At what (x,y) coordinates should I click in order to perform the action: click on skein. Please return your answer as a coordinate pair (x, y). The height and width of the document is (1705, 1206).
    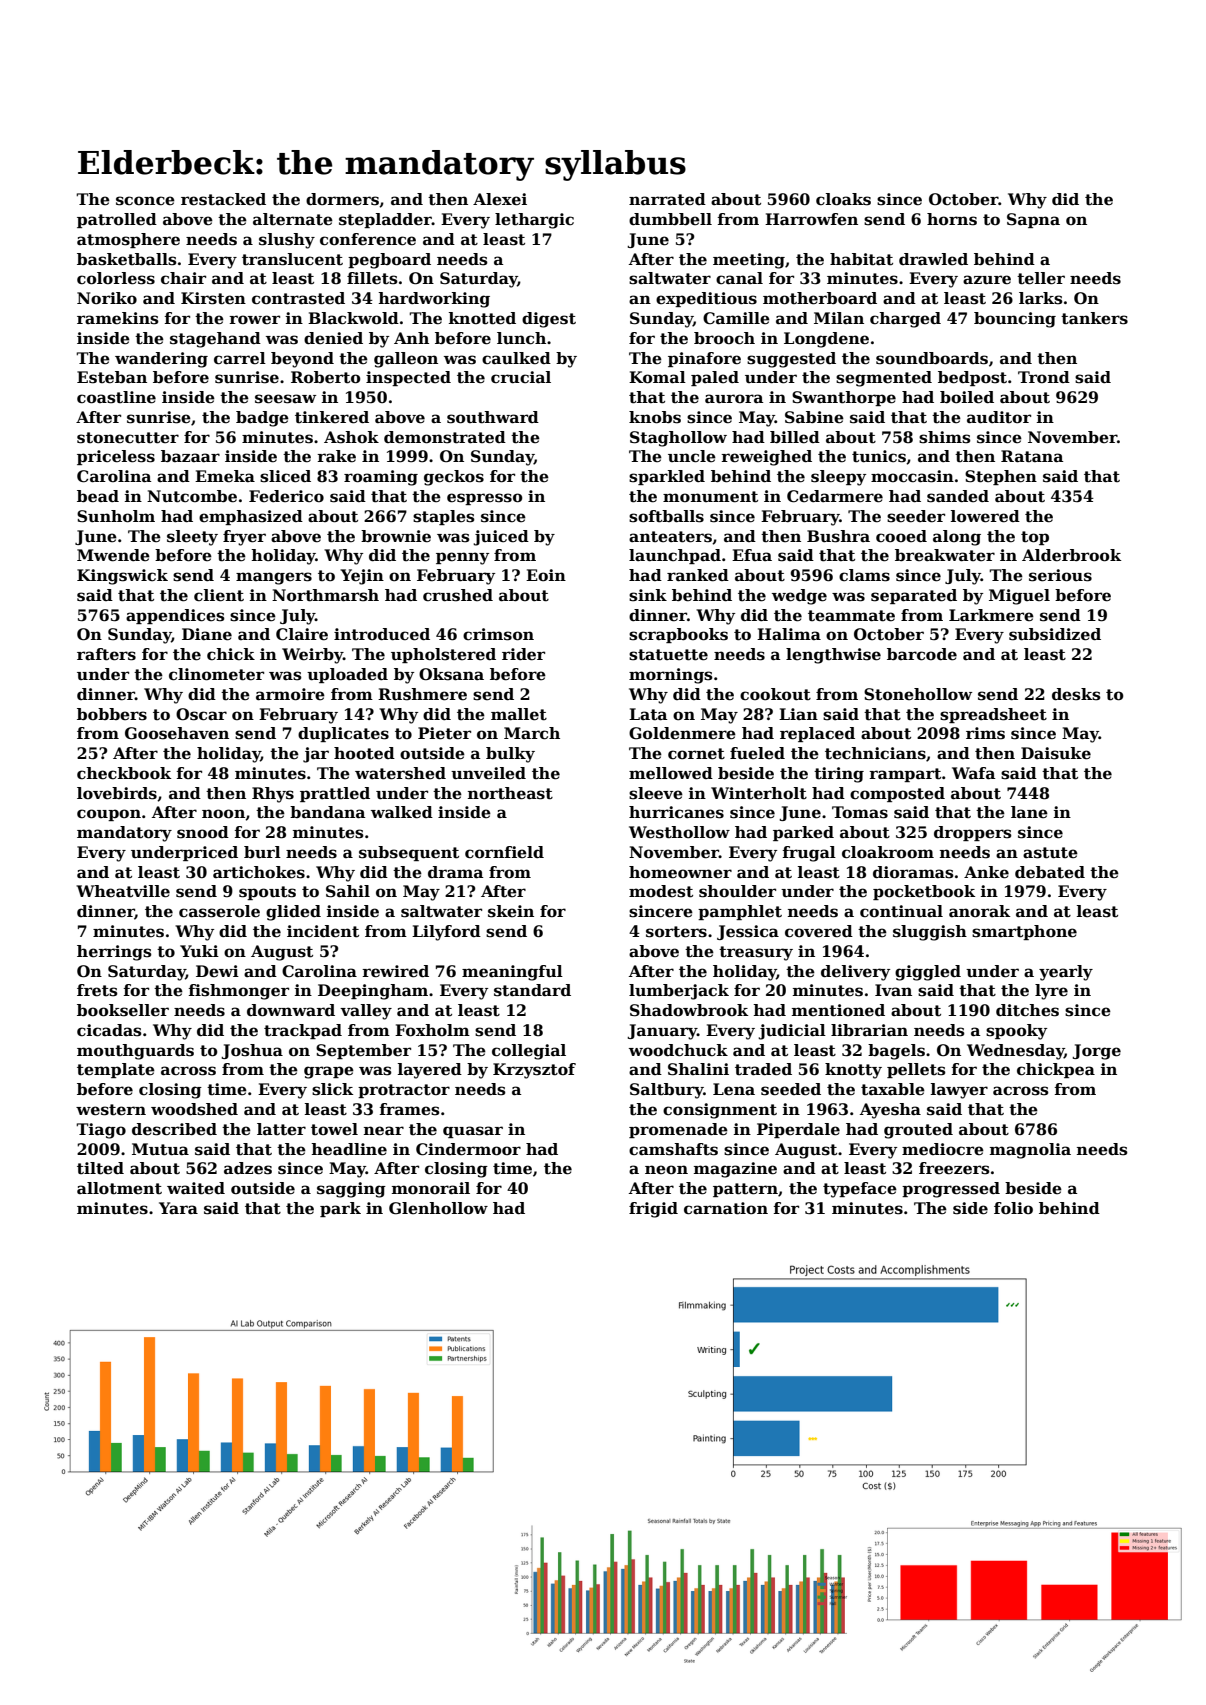
    Looking at the image, I should click on (511, 911).
